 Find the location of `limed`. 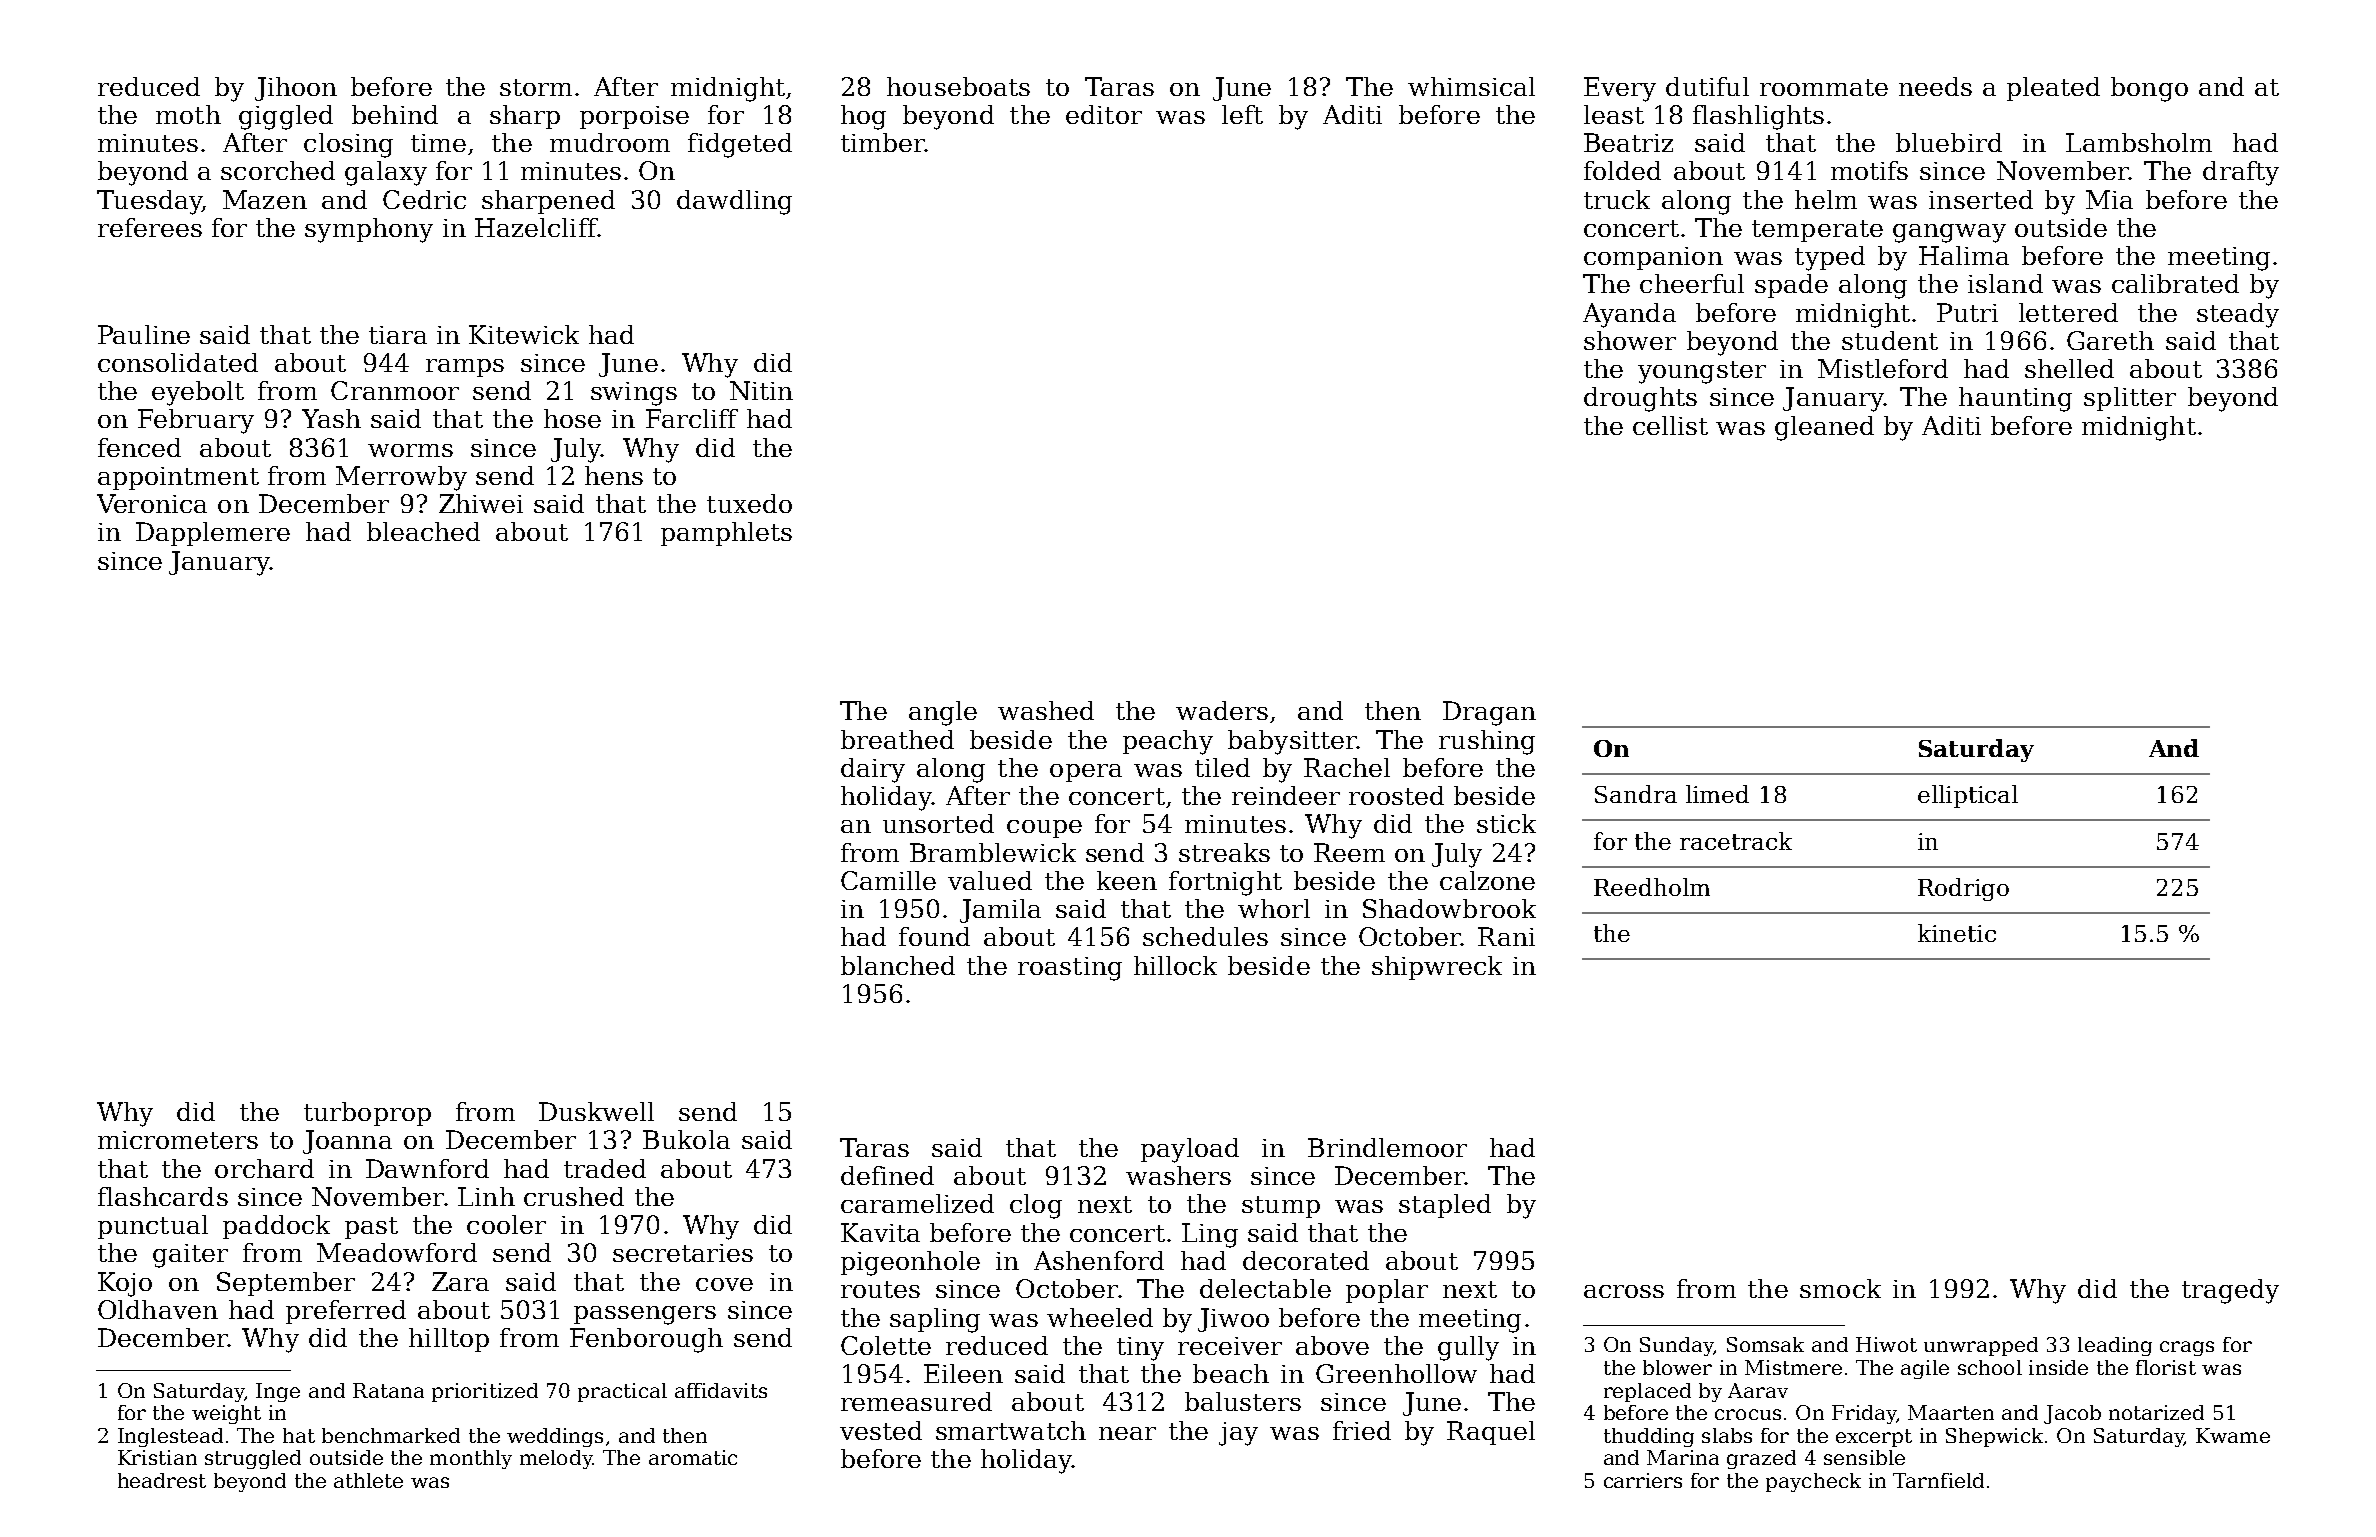

limed is located at coordinates (1717, 794).
